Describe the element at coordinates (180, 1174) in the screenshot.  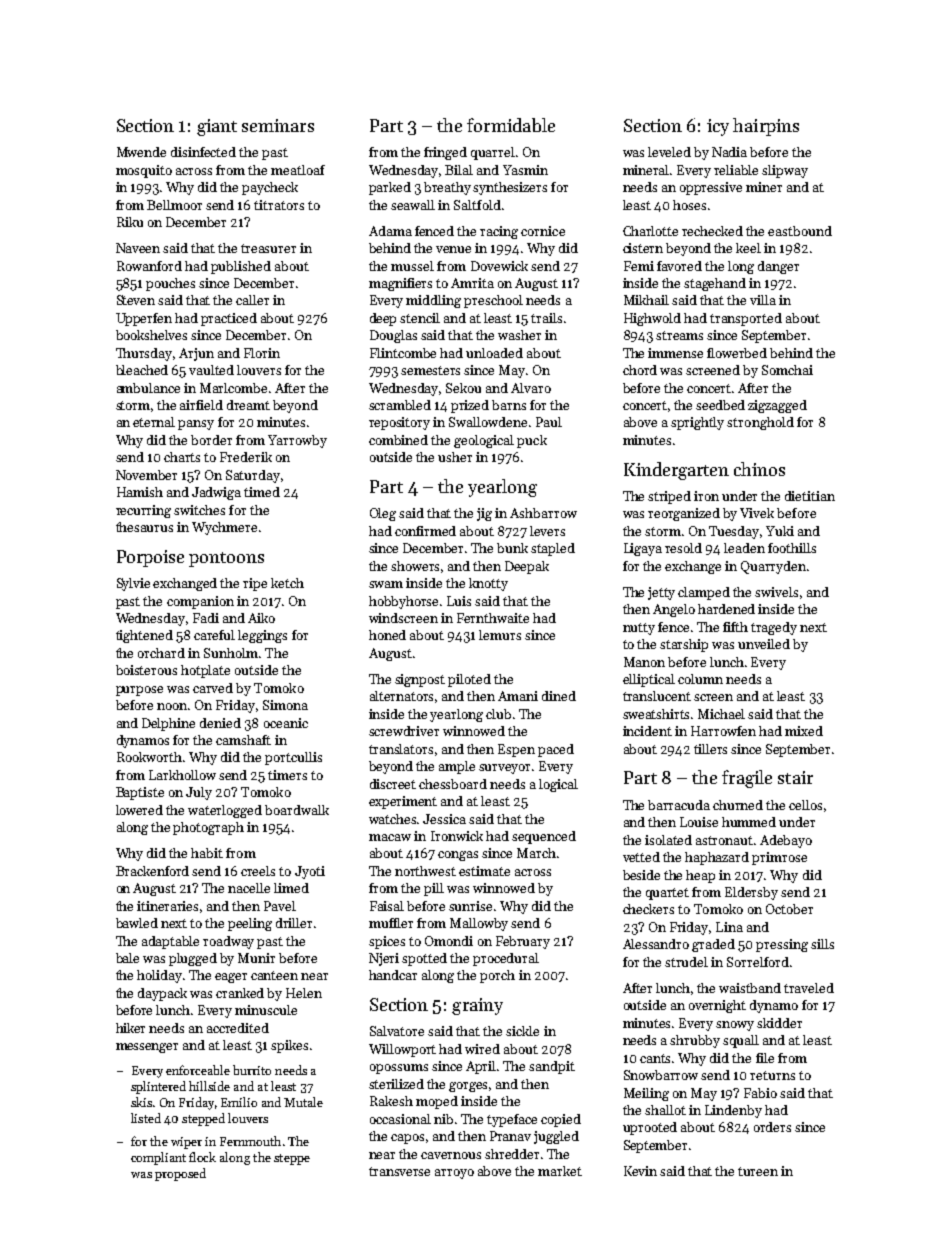
I see `proposed` at that location.
